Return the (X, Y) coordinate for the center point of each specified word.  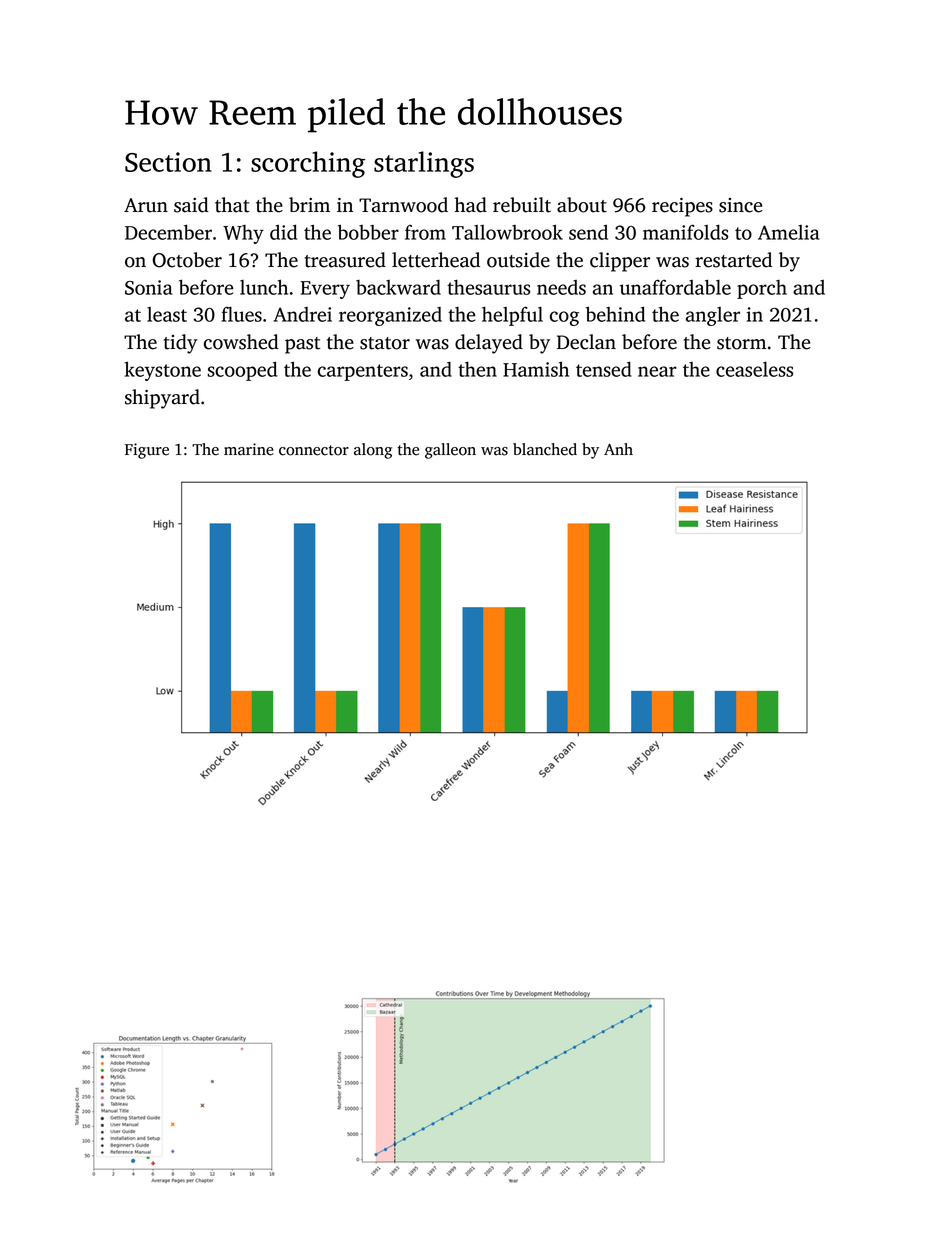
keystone (163, 371)
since (741, 205)
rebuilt (522, 205)
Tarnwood (403, 205)
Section (168, 162)
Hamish (536, 369)
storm (741, 343)
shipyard (162, 399)
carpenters (363, 372)
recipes (682, 207)
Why (243, 234)
